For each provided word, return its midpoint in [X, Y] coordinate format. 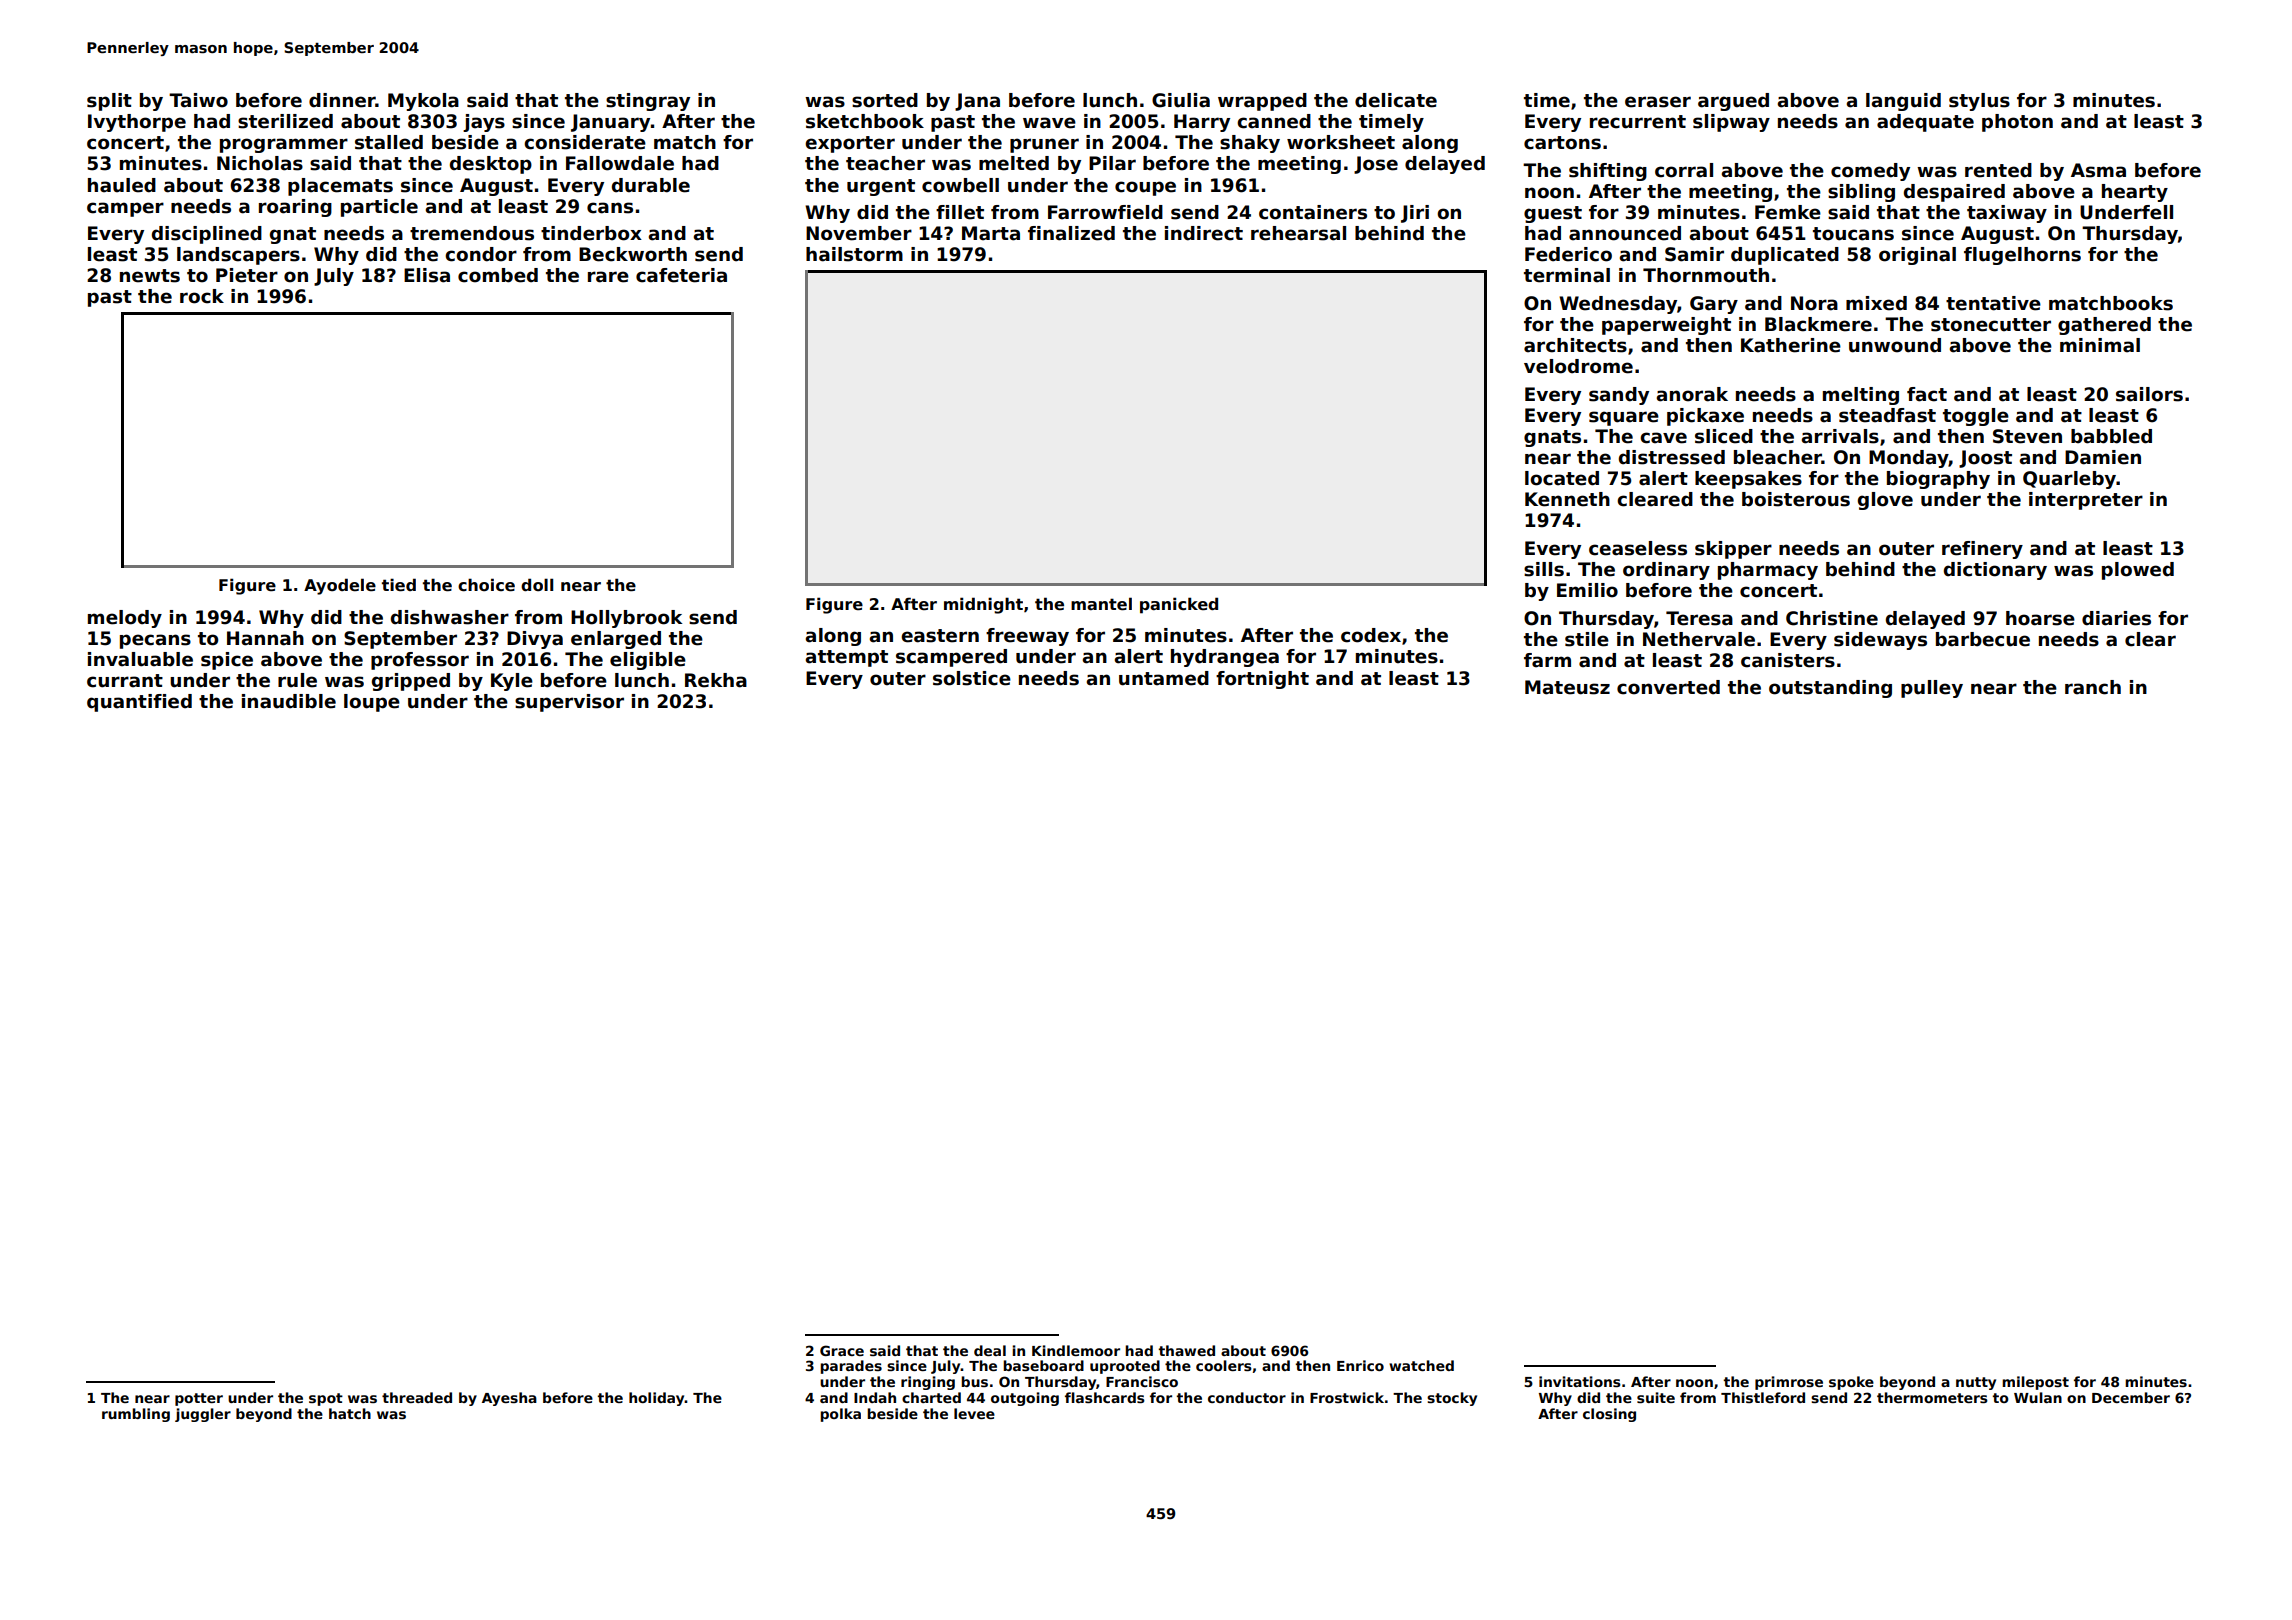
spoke [1851, 1383]
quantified [139, 703]
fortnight [1262, 680]
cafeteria [681, 275]
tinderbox [591, 233]
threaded [417, 1397]
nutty [1976, 1383]
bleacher [1778, 457]
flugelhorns [2022, 256]
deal [990, 1350]
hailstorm [854, 254]
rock [202, 296]
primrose [1789, 1383]
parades [851, 1367]
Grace [842, 1350]
